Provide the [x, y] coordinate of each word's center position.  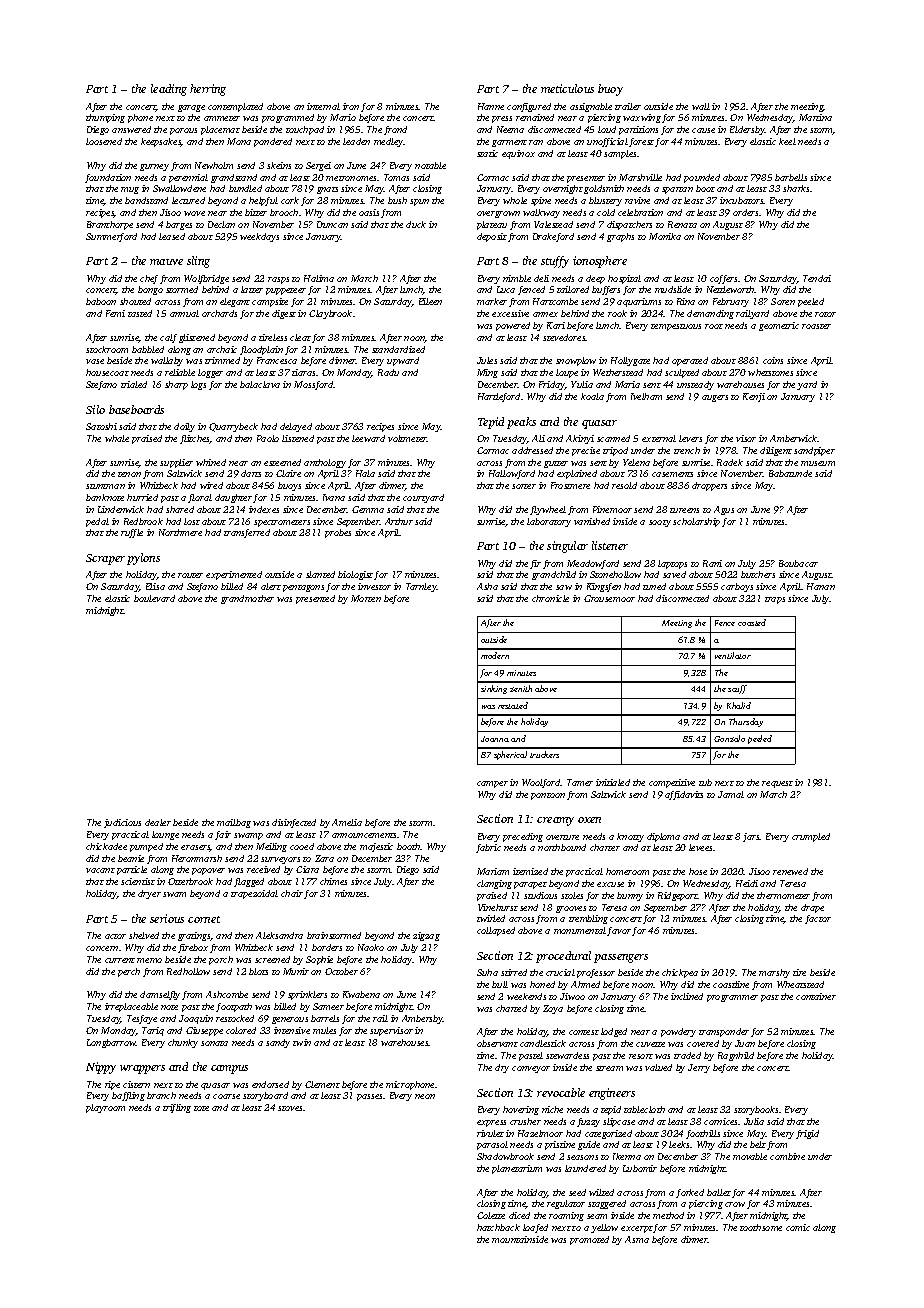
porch [221, 960]
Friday [552, 385]
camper [492, 784]
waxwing [642, 118]
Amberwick [794, 438]
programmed [288, 118]
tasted [140, 313]
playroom [105, 1108]
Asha [487, 586]
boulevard [154, 598]
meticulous [567, 88]
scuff [737, 689]
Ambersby [422, 1019]
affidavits [684, 795]
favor [619, 931]
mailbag [234, 823]
